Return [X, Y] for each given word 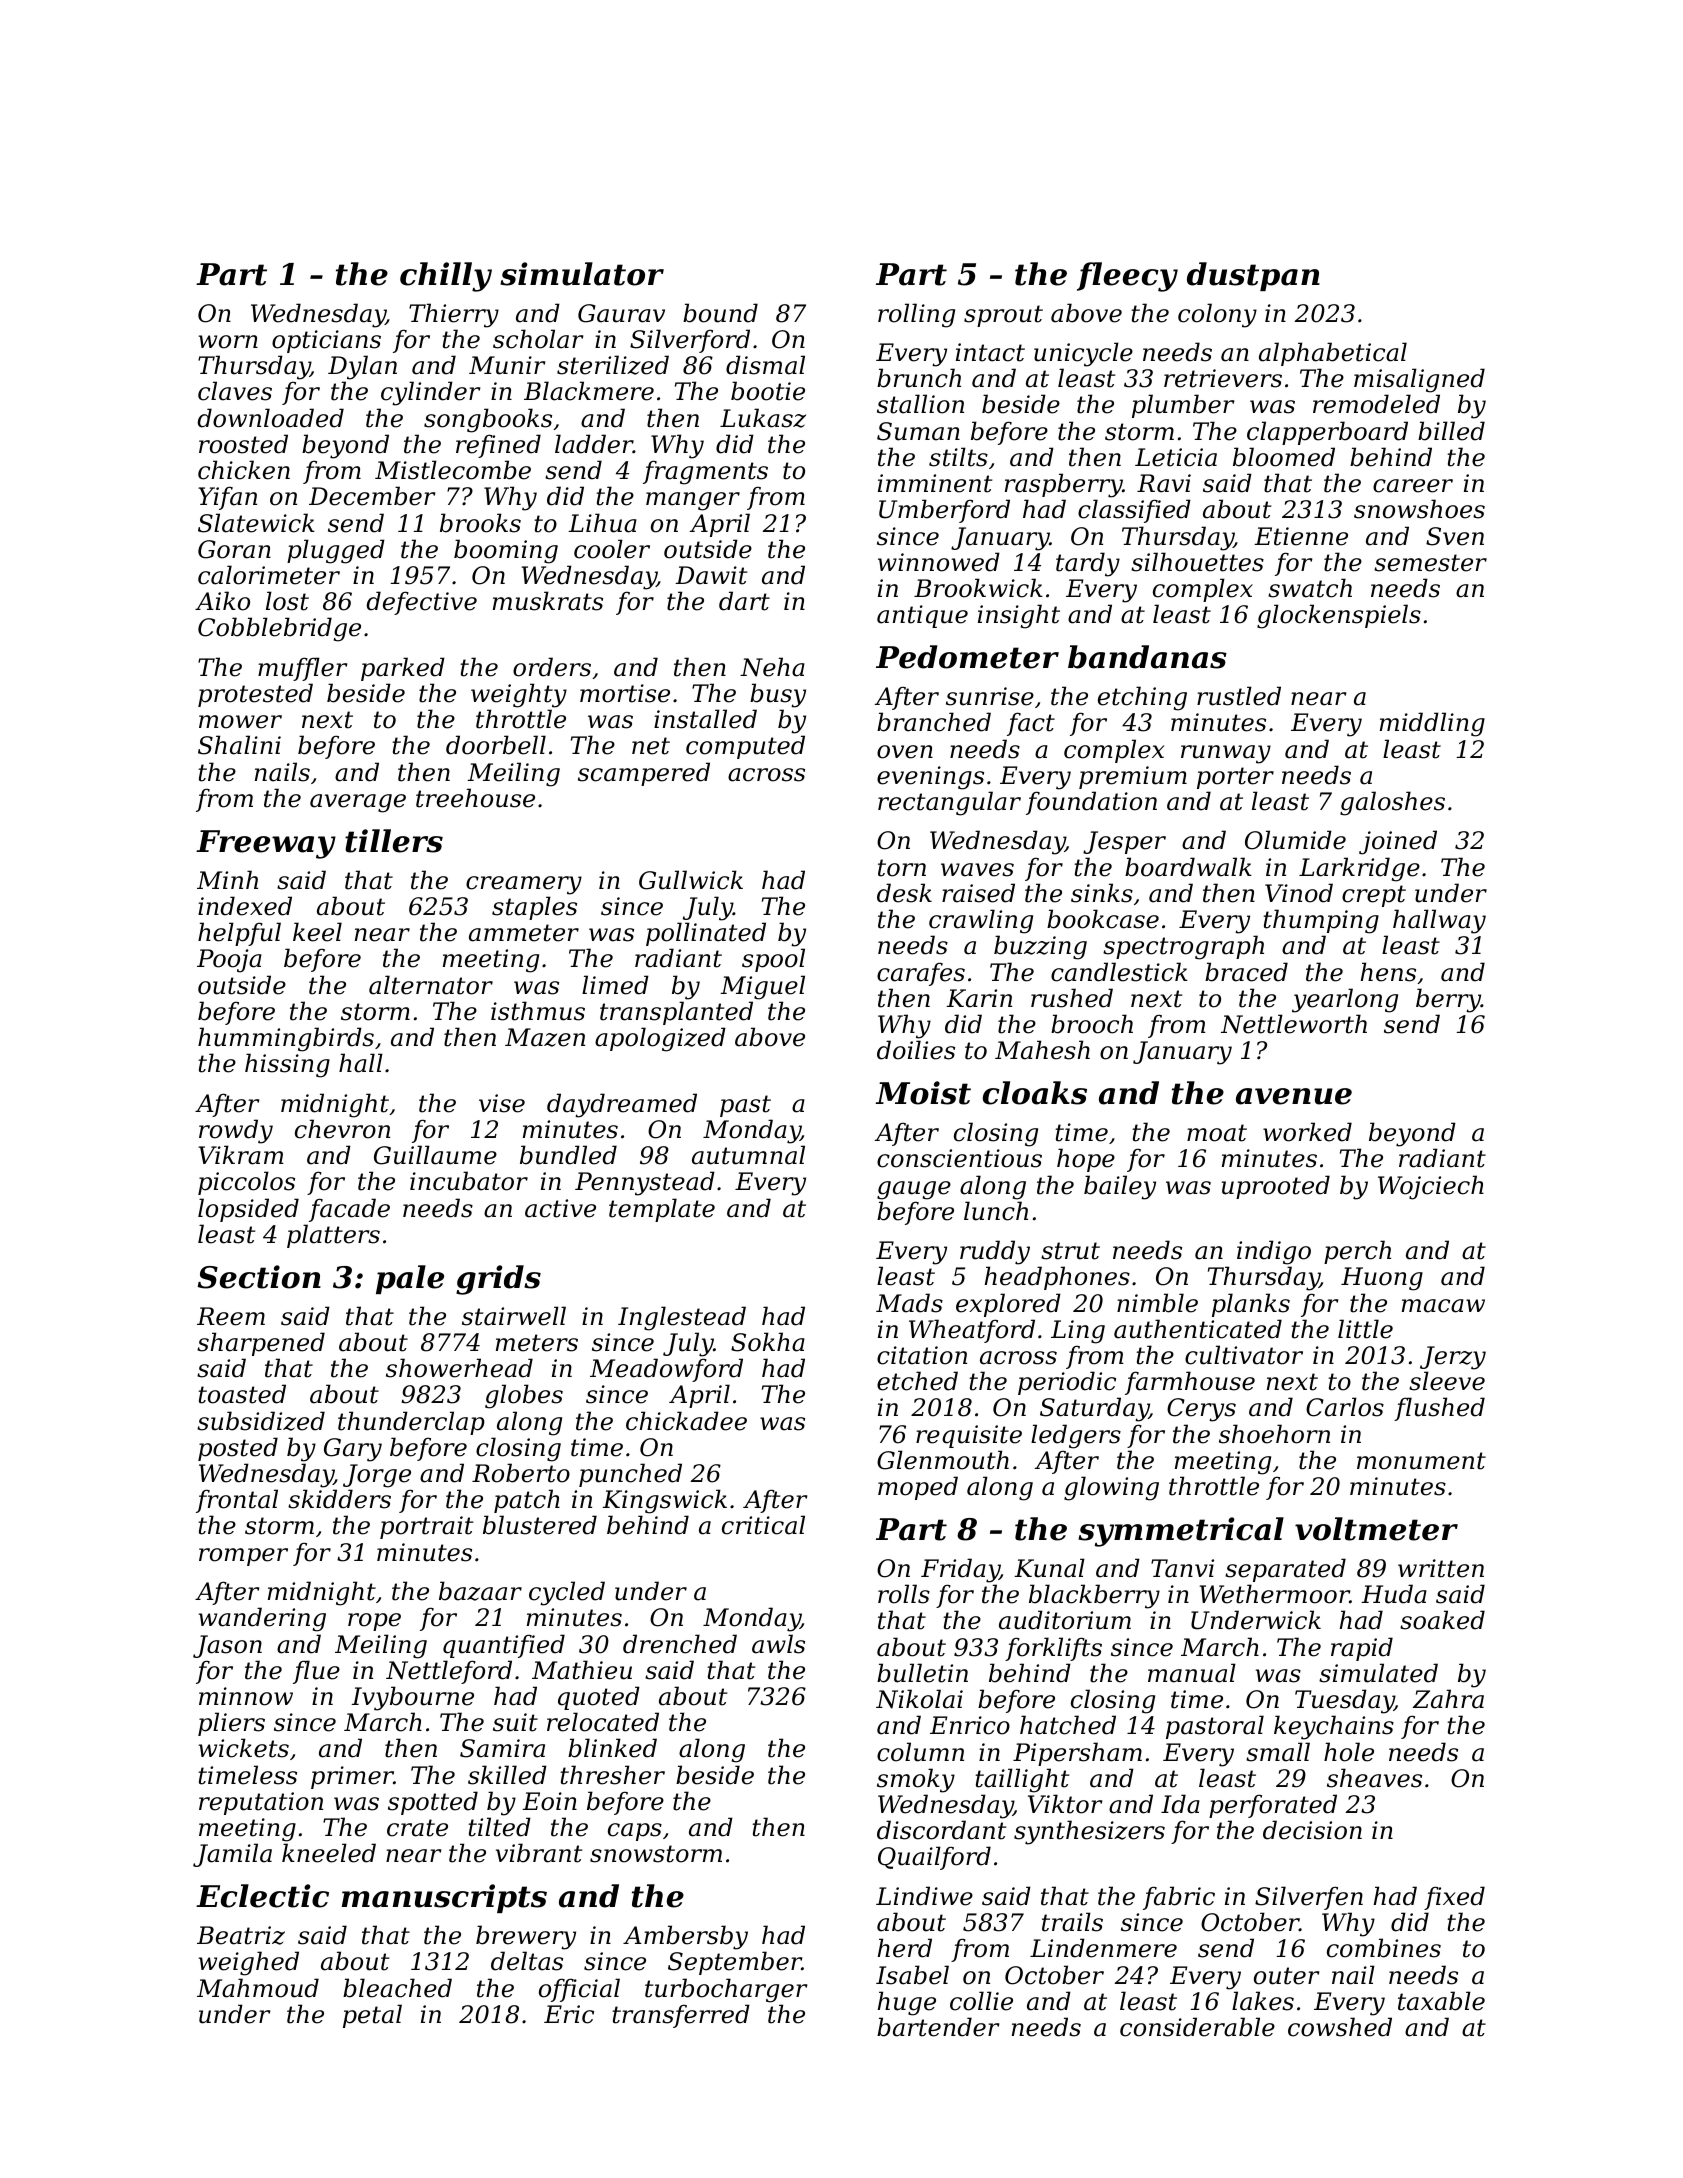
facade [349, 1210]
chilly [446, 277]
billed [1451, 431]
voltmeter [1376, 1529]
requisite [969, 1436]
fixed [1454, 1898]
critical [763, 1525]
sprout [1003, 316]
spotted [433, 1803]
